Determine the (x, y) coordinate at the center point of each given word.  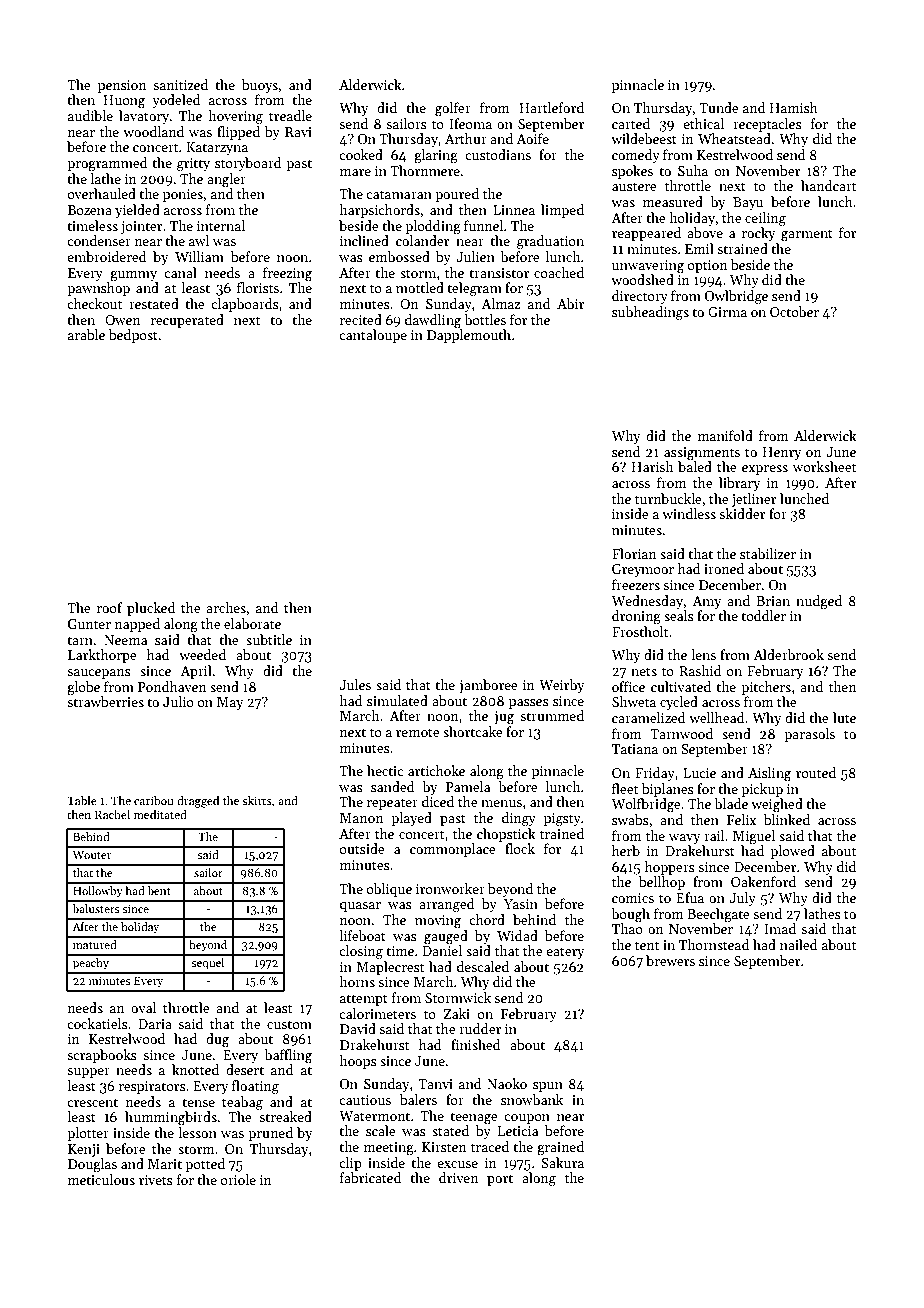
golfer (453, 109)
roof (109, 607)
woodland (153, 131)
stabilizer (768, 553)
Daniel (442, 950)
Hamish (794, 107)
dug (217, 1040)
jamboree (488, 686)
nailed (799, 944)
